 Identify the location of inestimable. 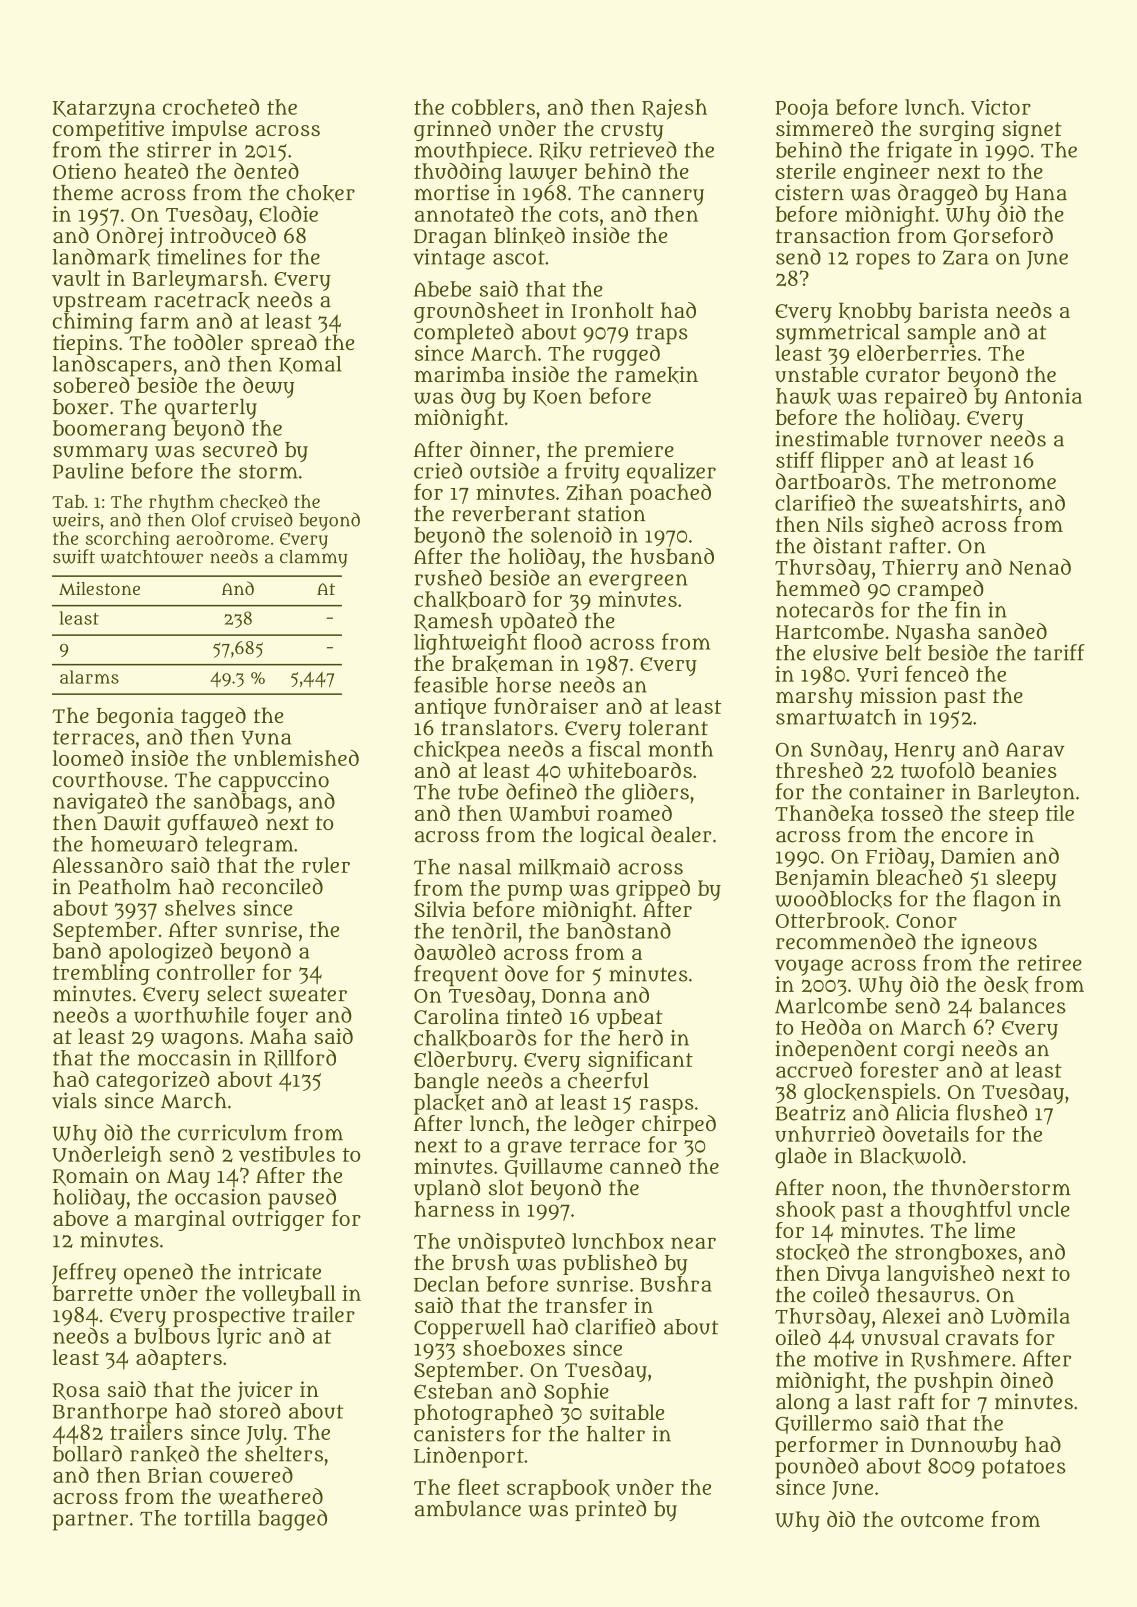
(831, 439).
